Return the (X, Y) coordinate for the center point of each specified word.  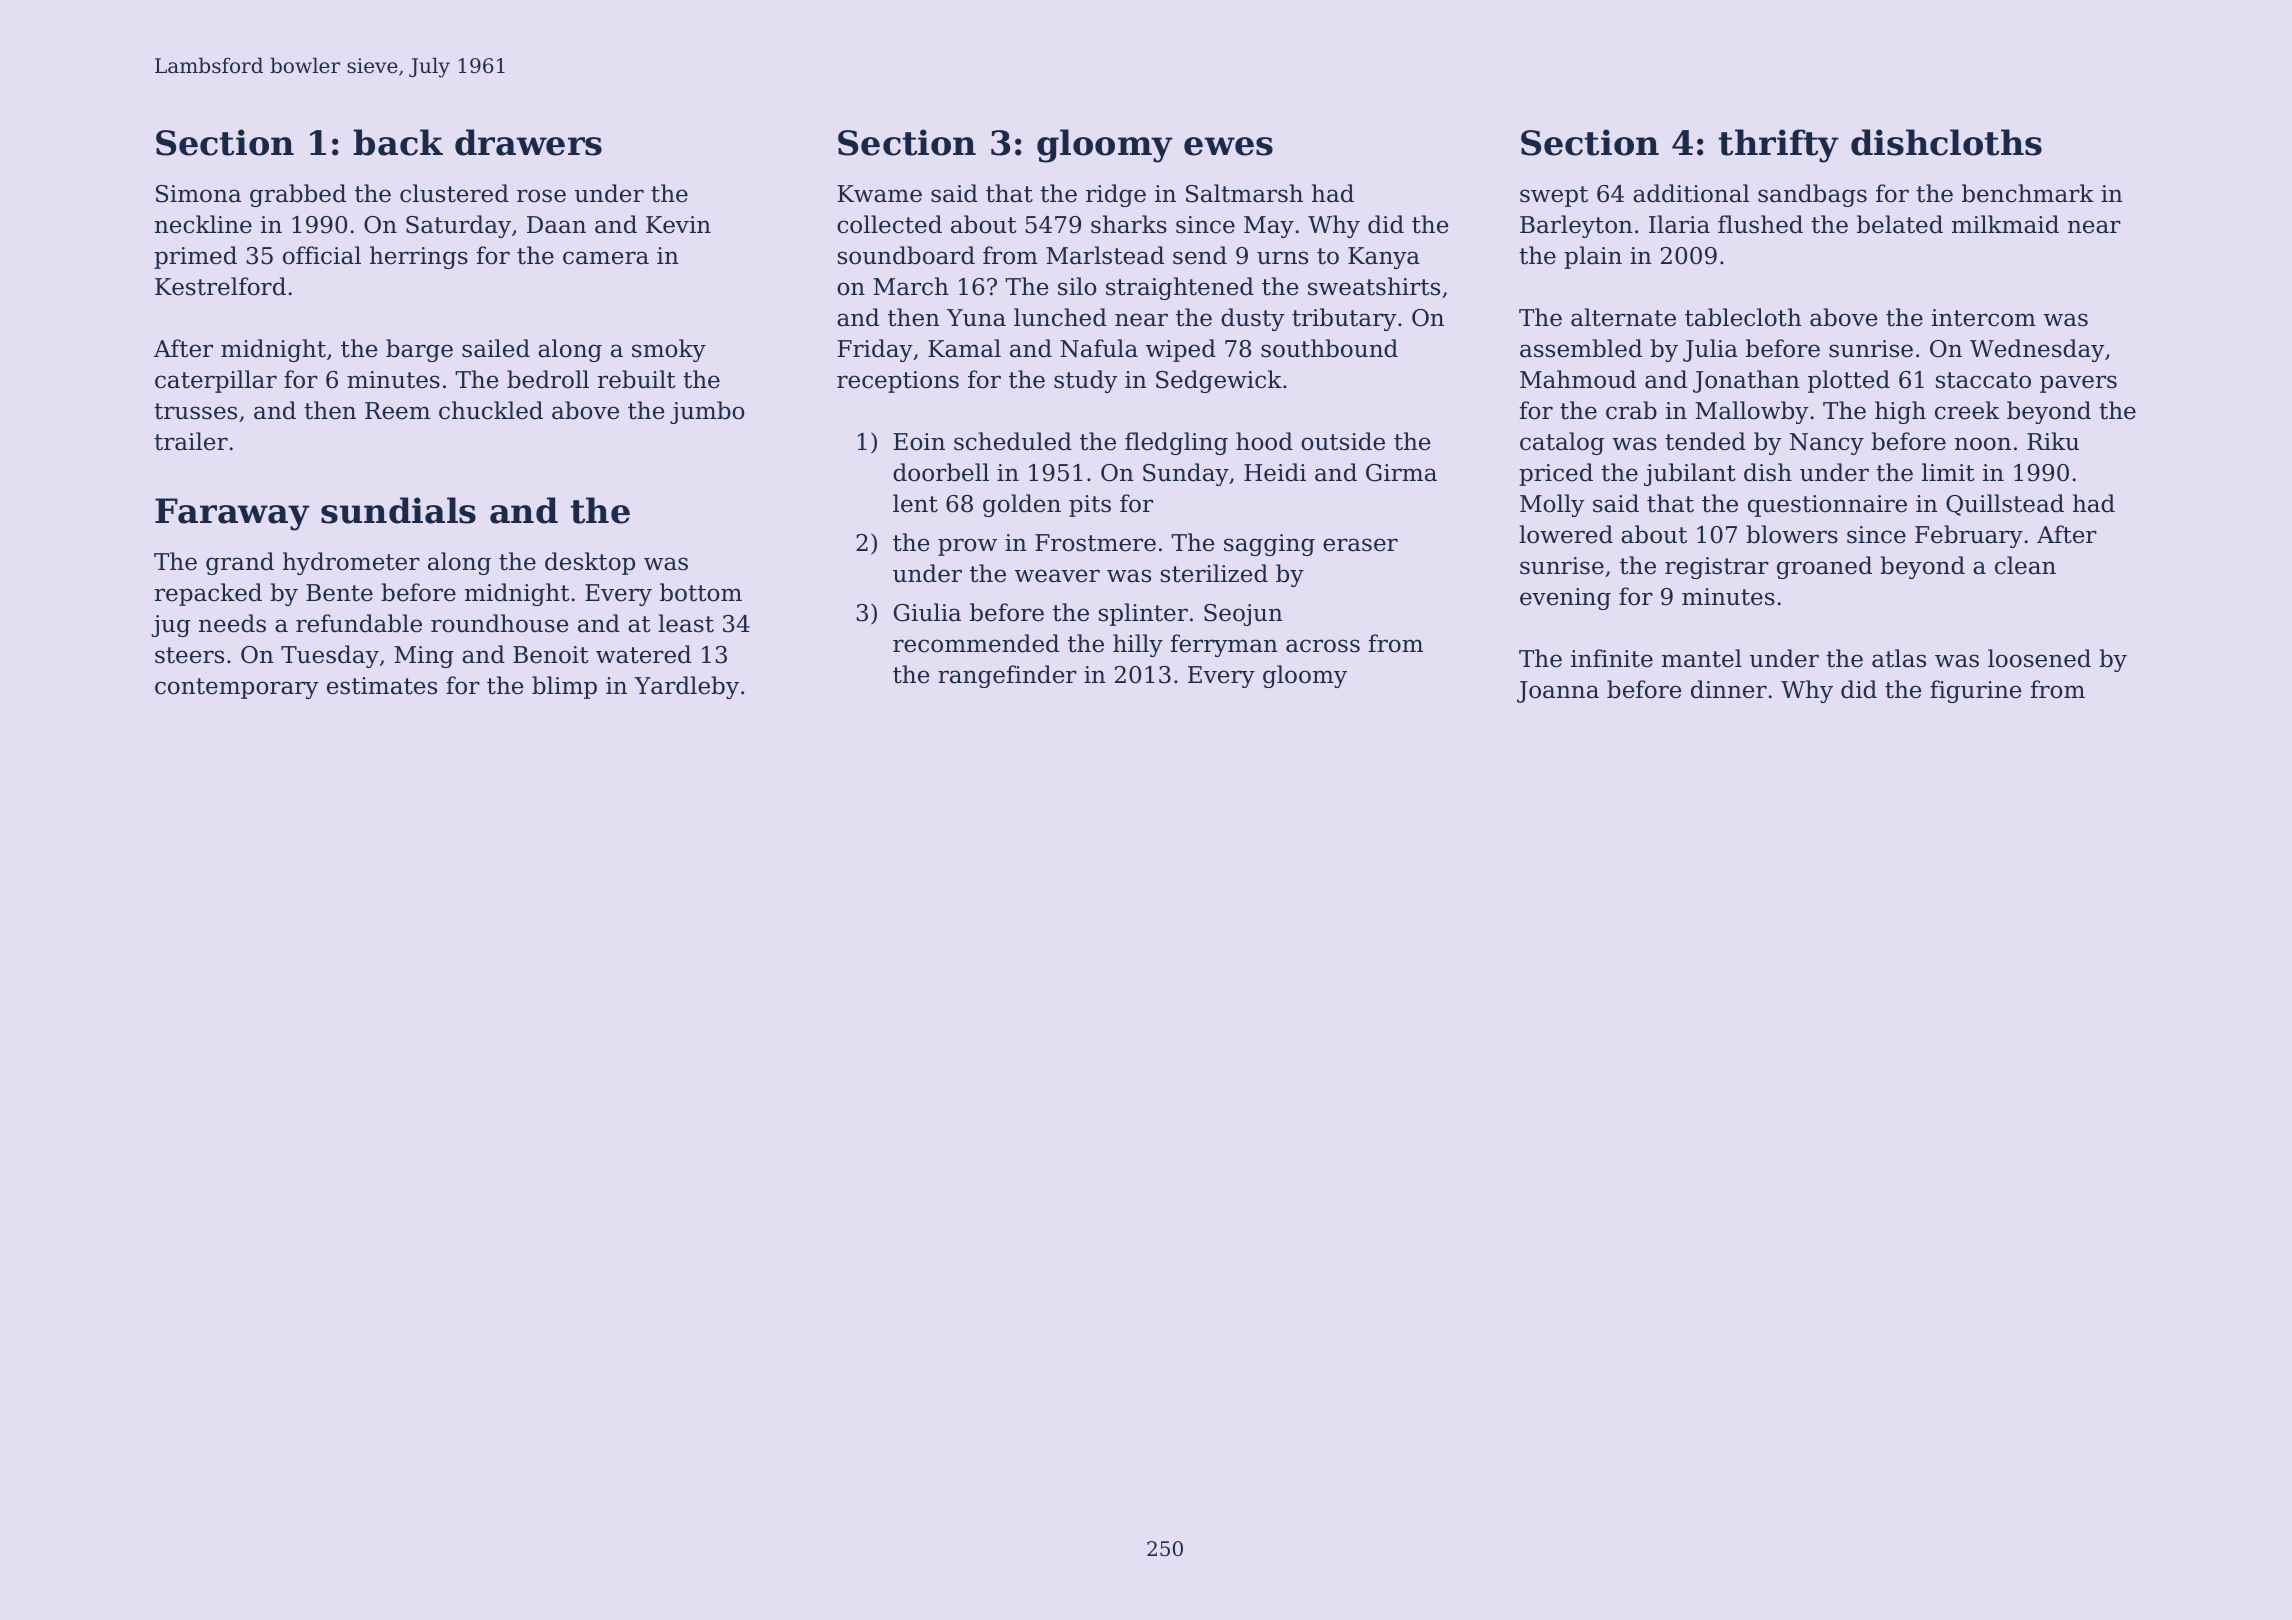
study (1086, 381)
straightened (1180, 288)
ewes (1228, 146)
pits (1090, 506)
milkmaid (2005, 224)
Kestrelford (220, 286)
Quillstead (2005, 505)
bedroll (548, 379)
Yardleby (687, 687)
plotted (1849, 381)
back (398, 142)
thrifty (1779, 146)
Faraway (232, 514)
